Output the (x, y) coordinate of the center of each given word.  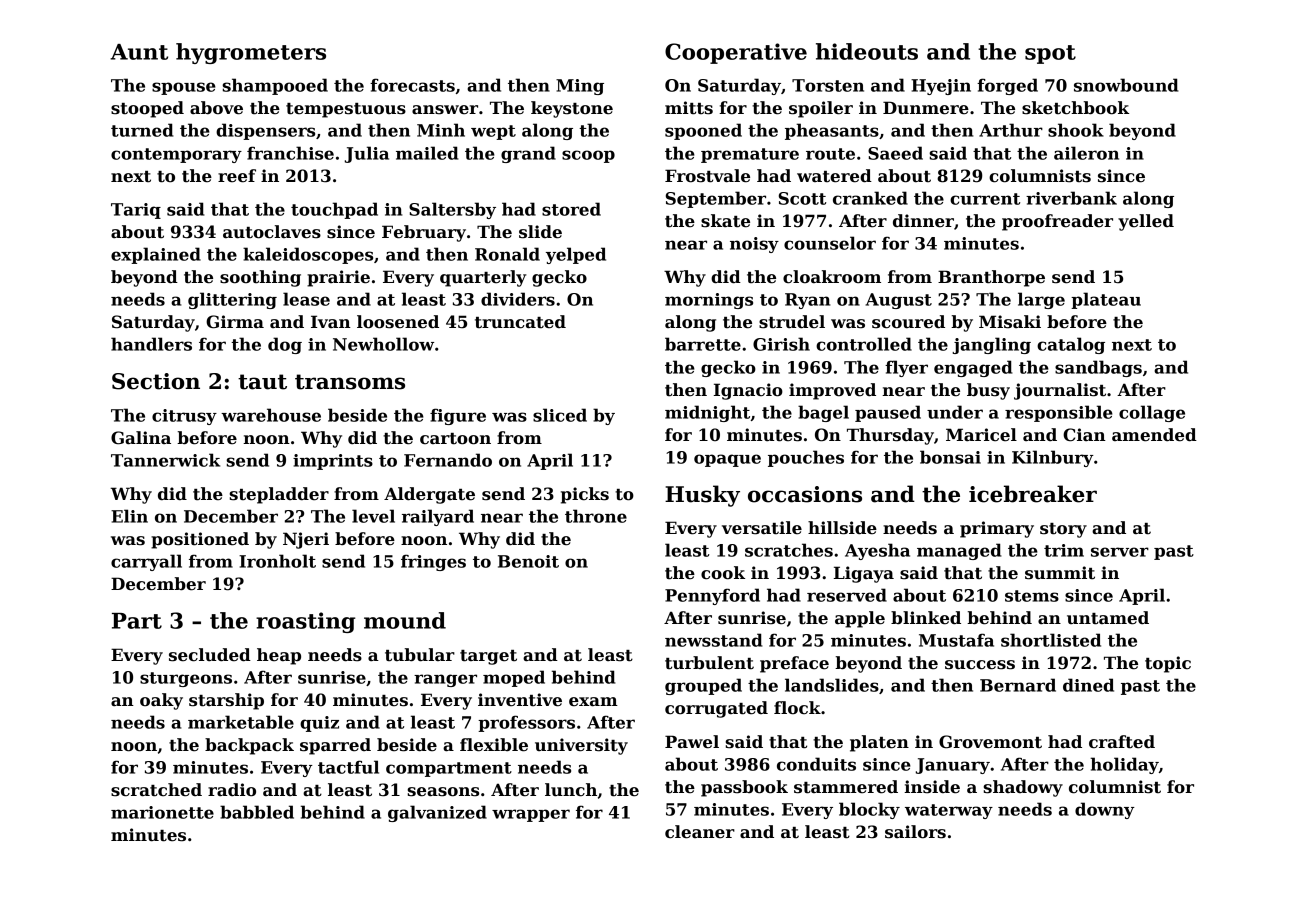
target (488, 657)
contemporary (176, 155)
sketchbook (1075, 108)
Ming (580, 87)
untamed (1108, 618)
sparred (335, 746)
